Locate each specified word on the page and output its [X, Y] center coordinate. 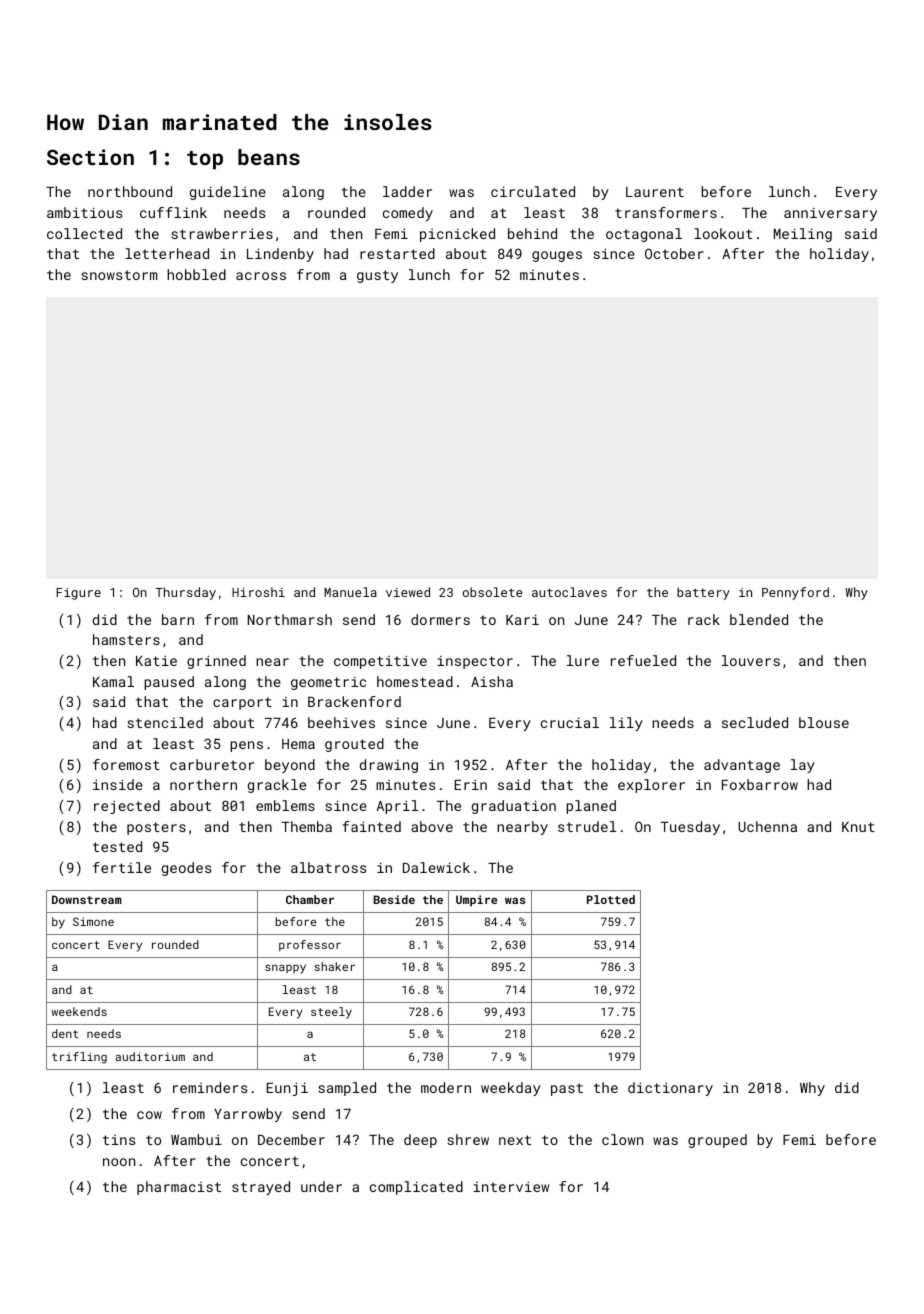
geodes [186, 869]
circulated [533, 191]
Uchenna [767, 826]
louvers [751, 660]
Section [90, 157]
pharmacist [179, 1188]
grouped [717, 1141]
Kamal [113, 681]
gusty [377, 276]
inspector [475, 662]
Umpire [476, 901]
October [674, 253]
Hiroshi [258, 592]
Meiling [803, 235]
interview [511, 1186]
